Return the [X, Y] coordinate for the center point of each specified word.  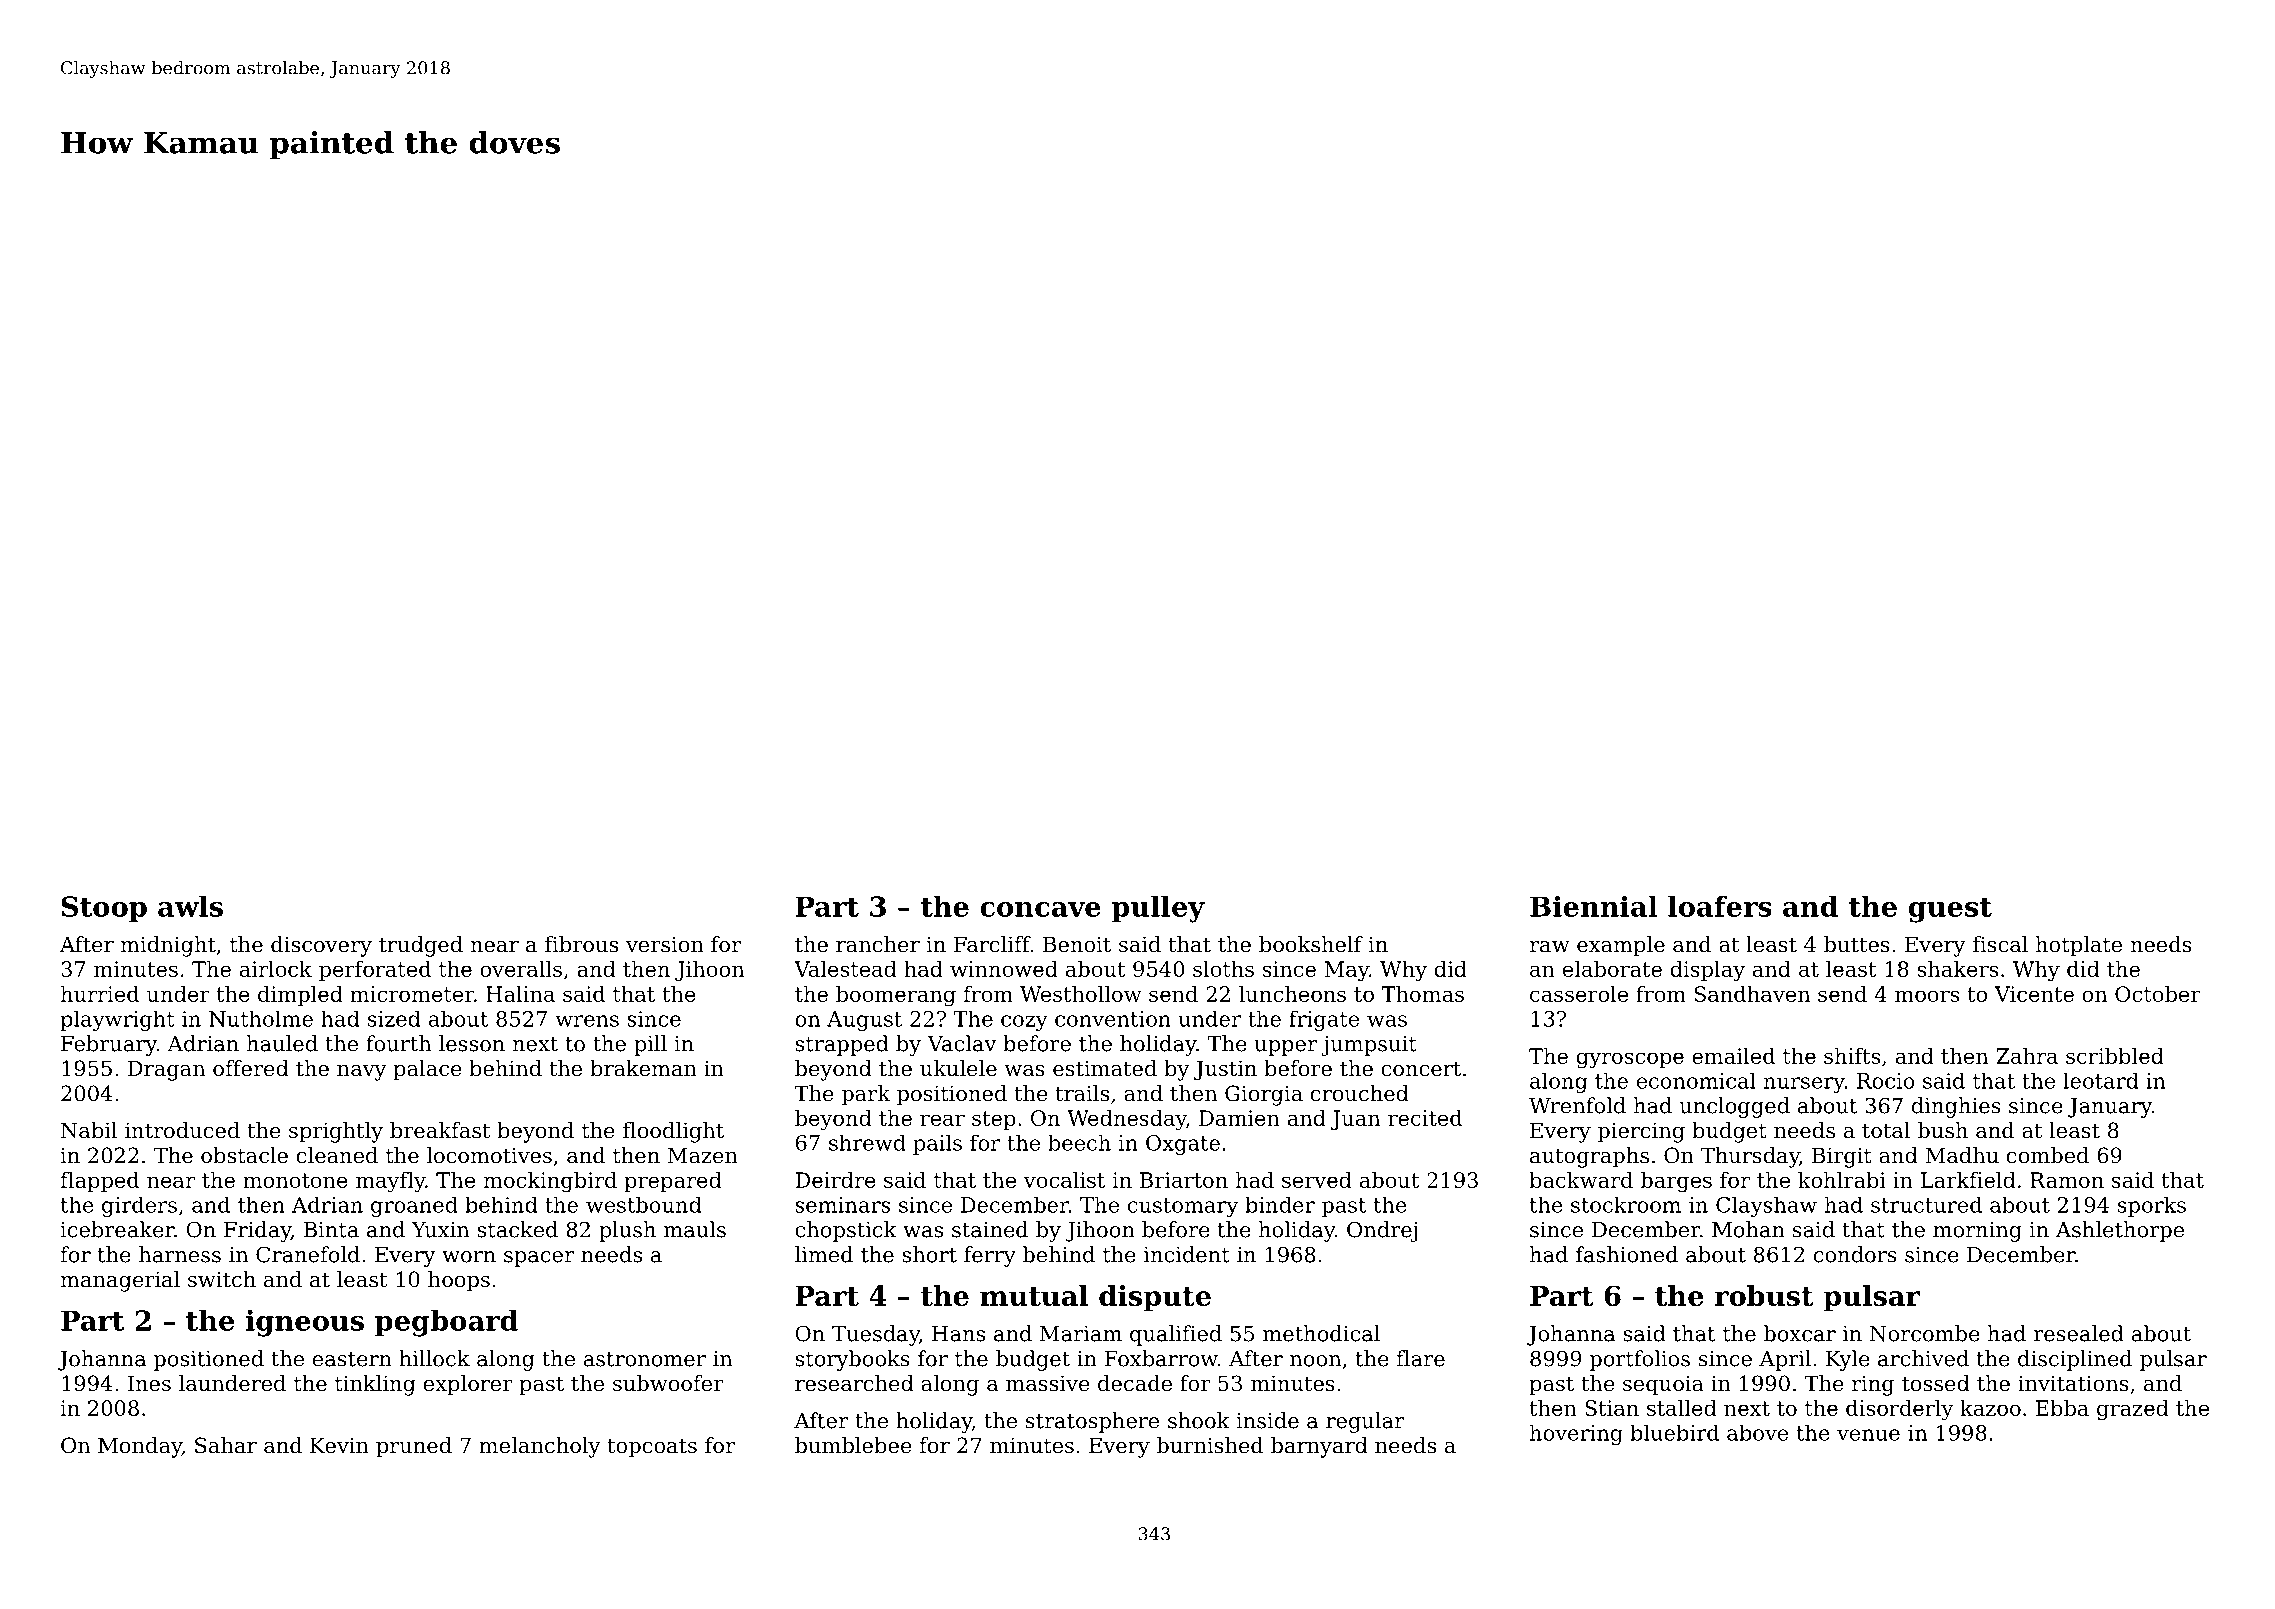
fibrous [581, 944]
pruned [414, 1447]
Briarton [1184, 1180]
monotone [295, 1180]
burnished [1210, 1445]
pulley [1158, 909]
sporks [2152, 1207]
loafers [1720, 906]
